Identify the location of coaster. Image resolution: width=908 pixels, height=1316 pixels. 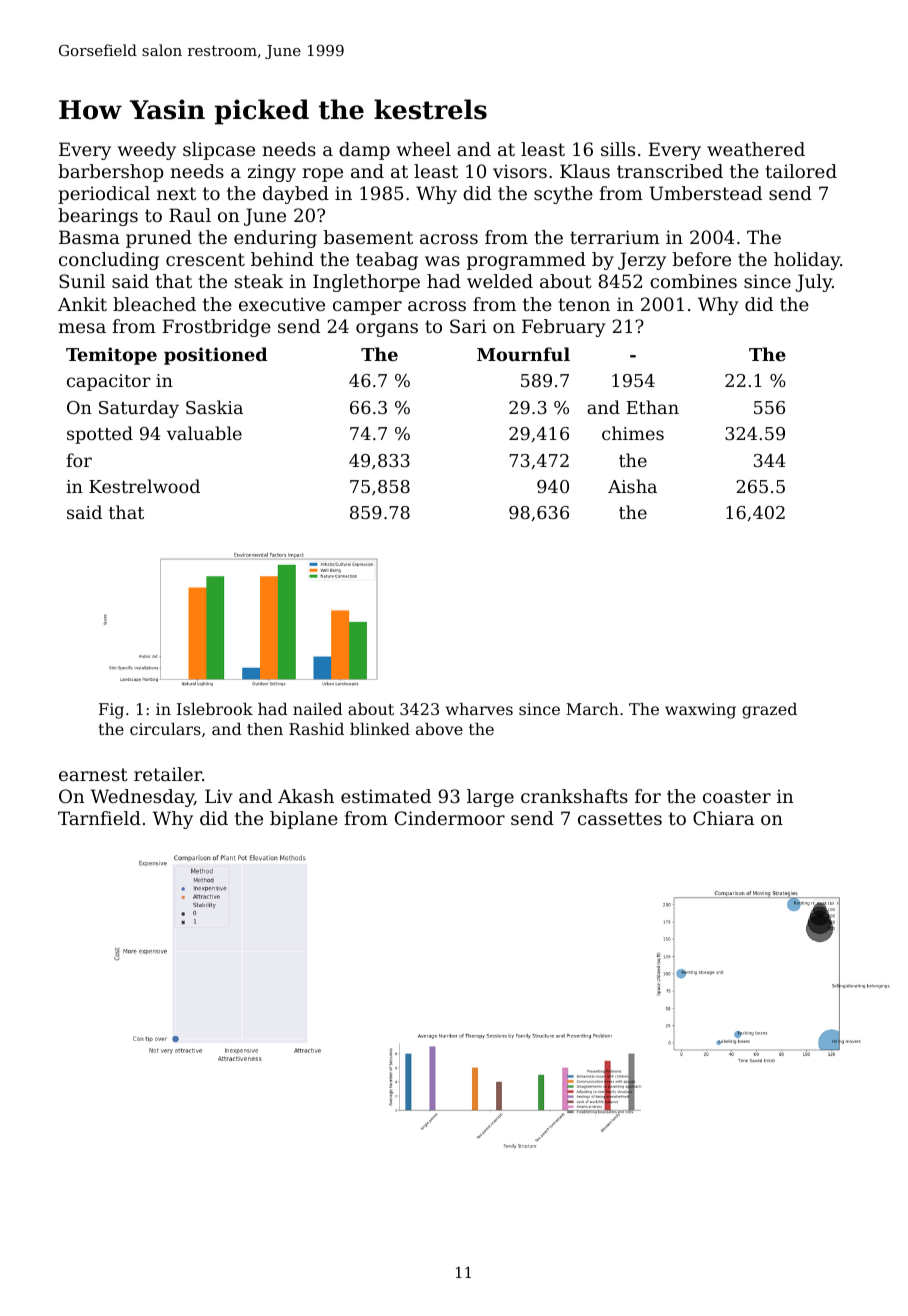
(737, 796).
